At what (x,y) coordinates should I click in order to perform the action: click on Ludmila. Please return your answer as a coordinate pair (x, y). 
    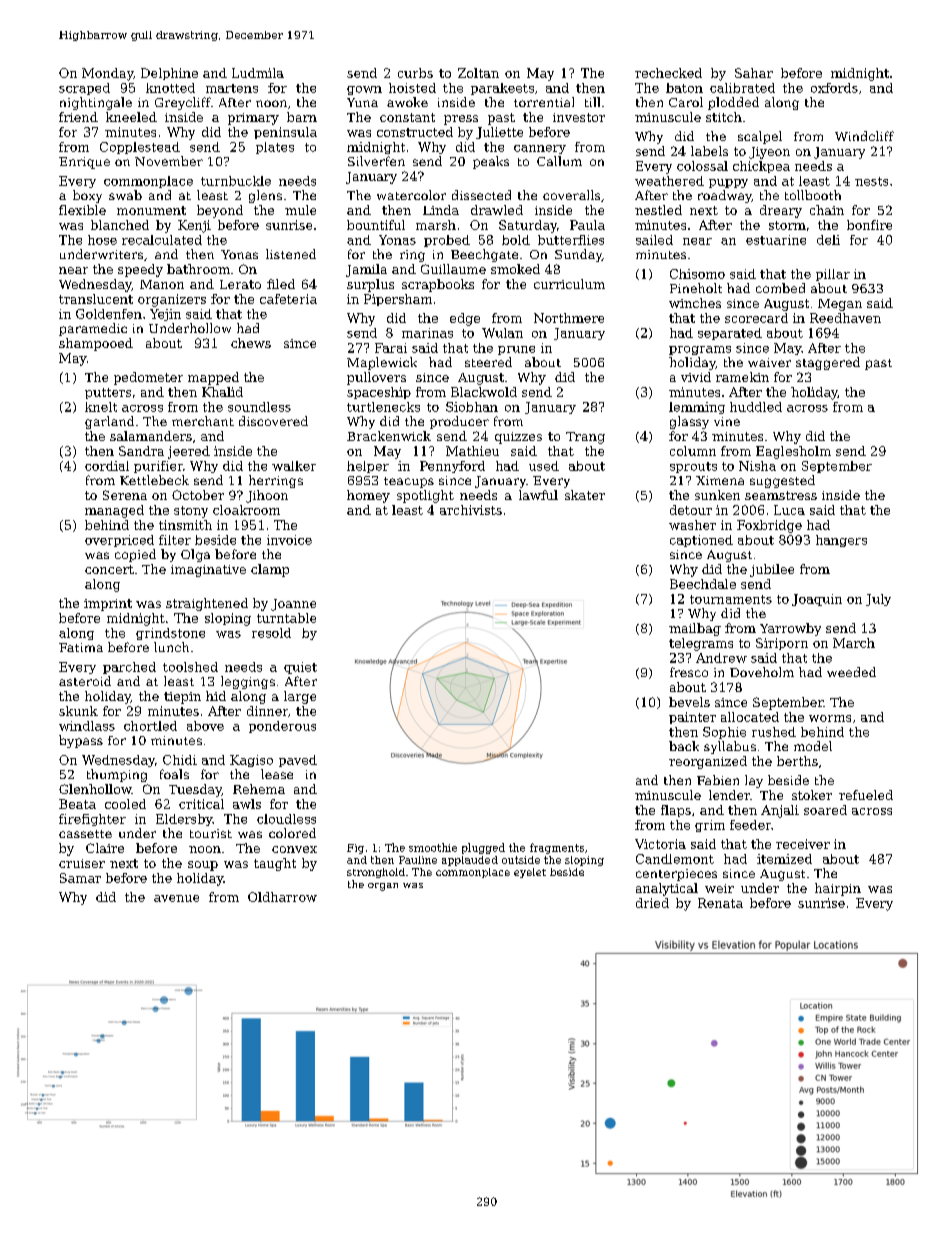
    Looking at the image, I should click on (258, 73).
